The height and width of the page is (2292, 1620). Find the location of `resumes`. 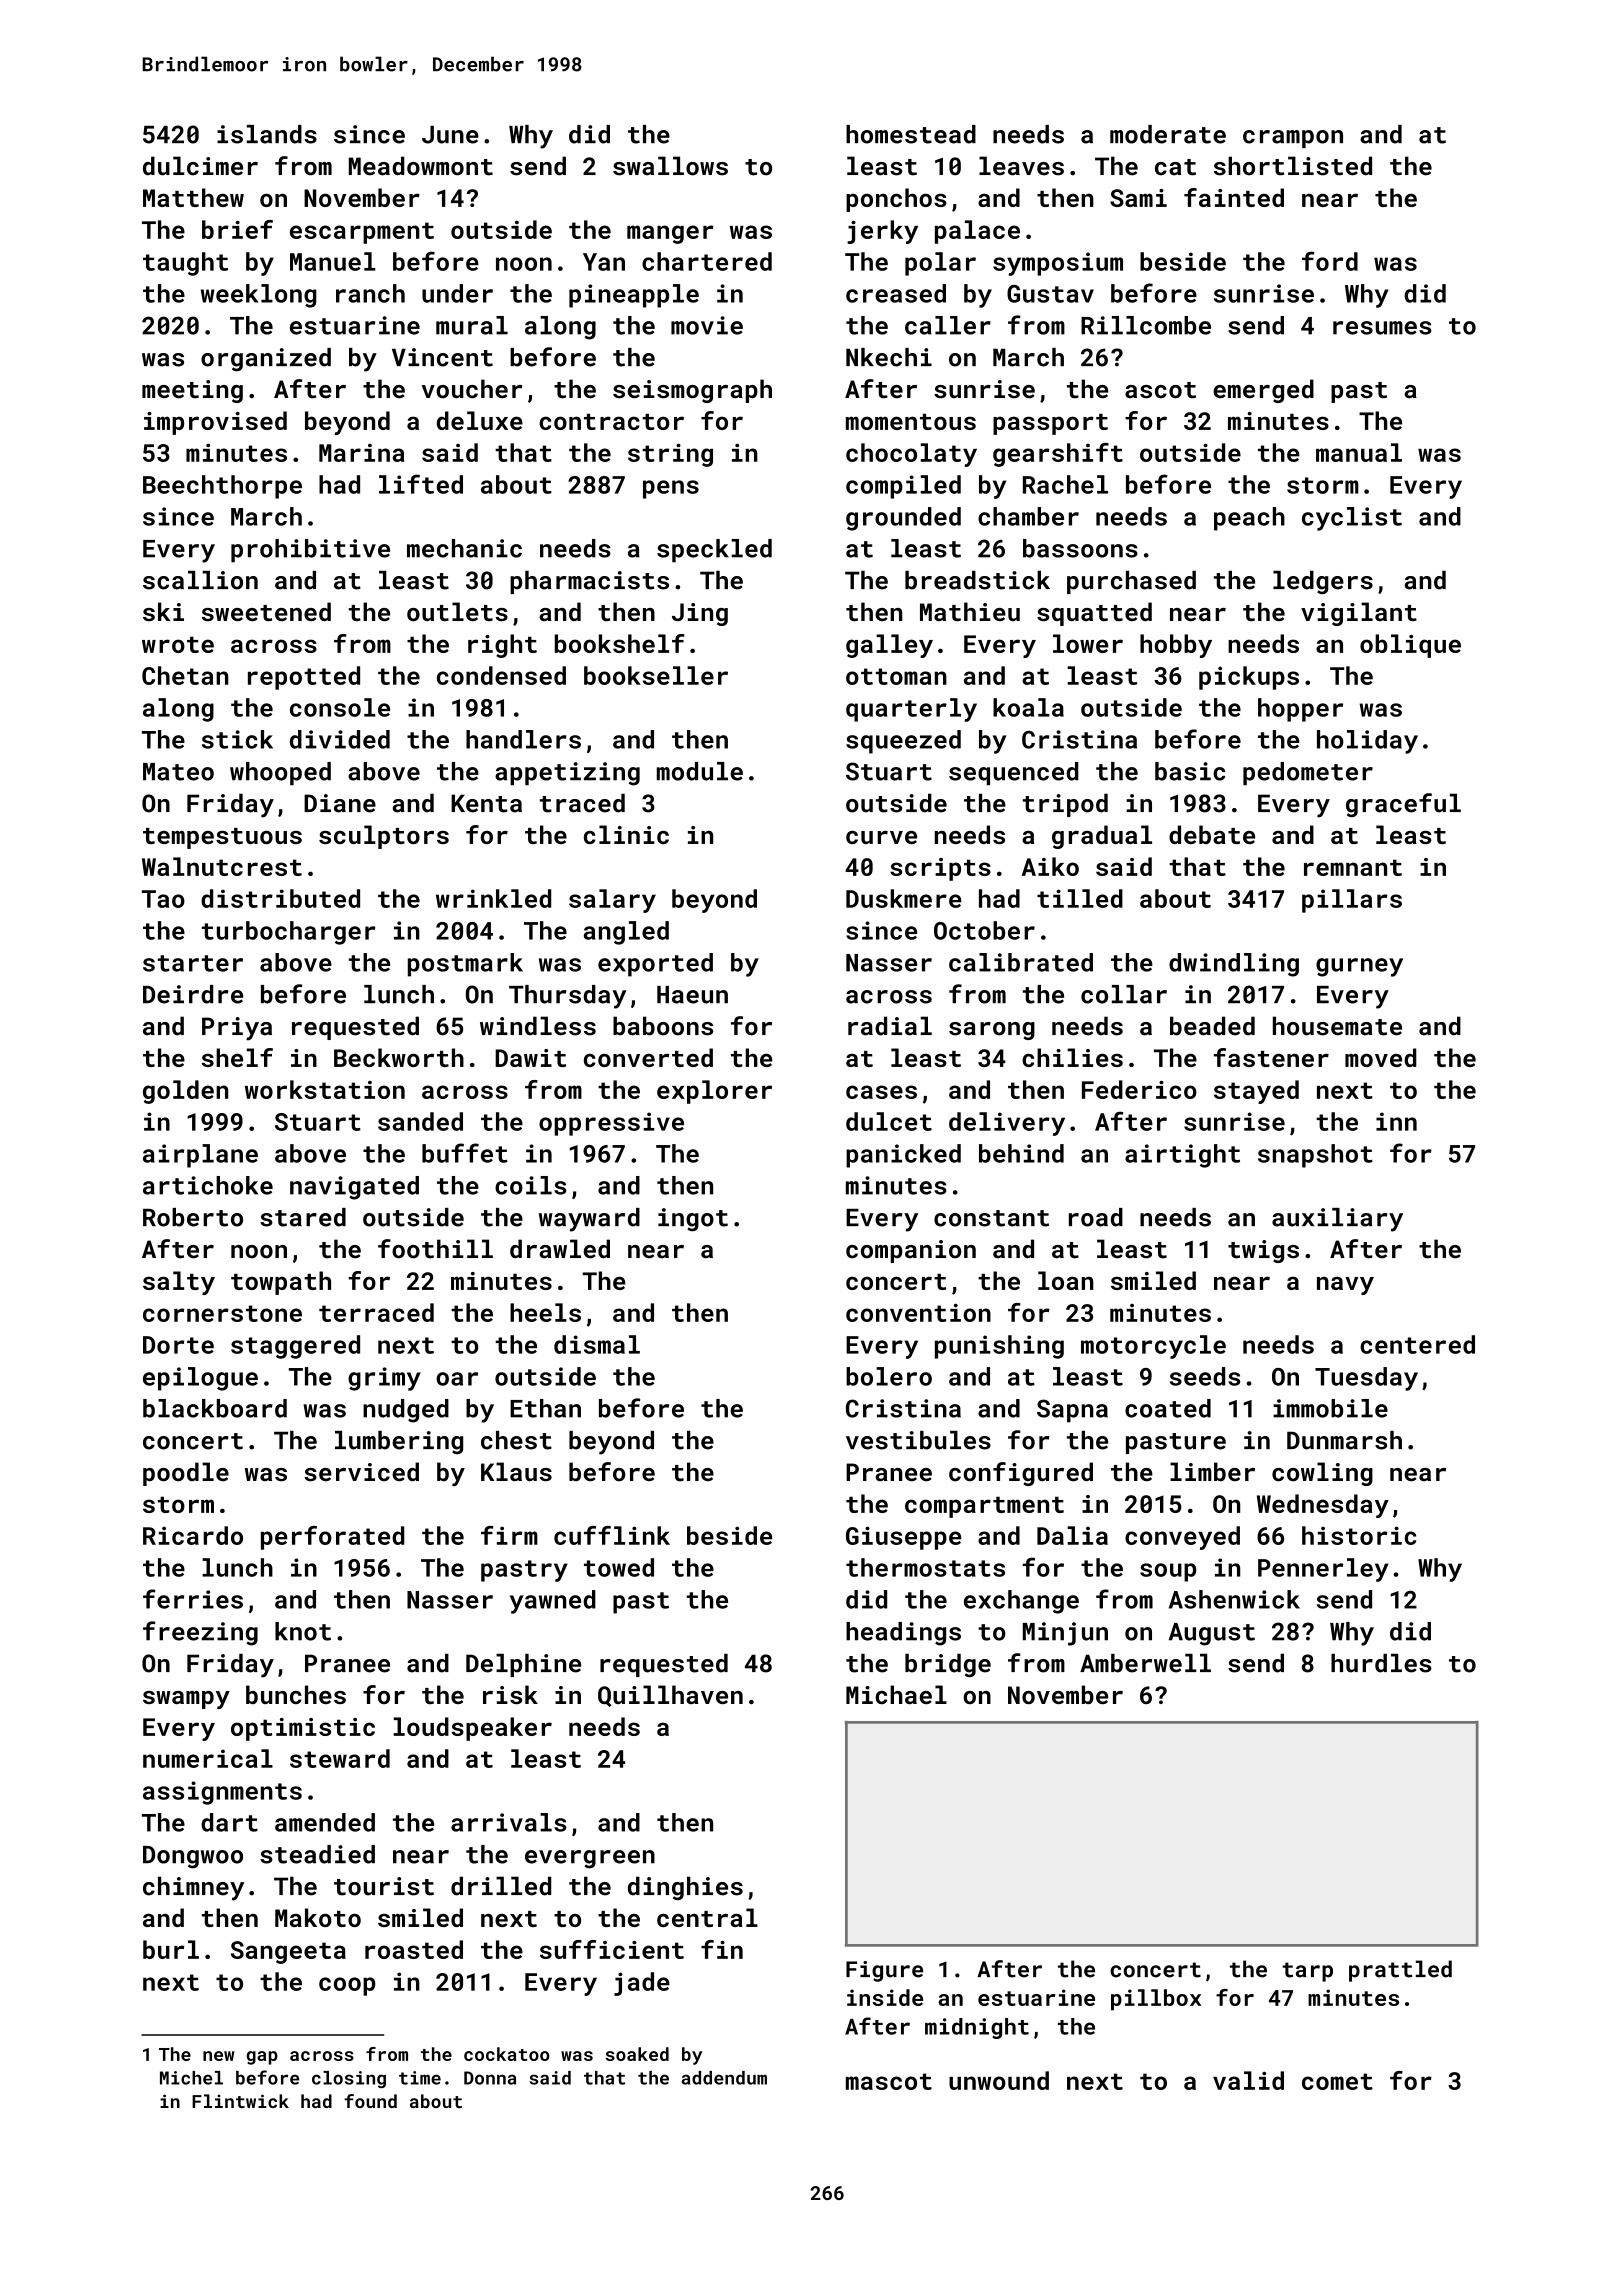

resumes is located at coordinates (1382, 328).
